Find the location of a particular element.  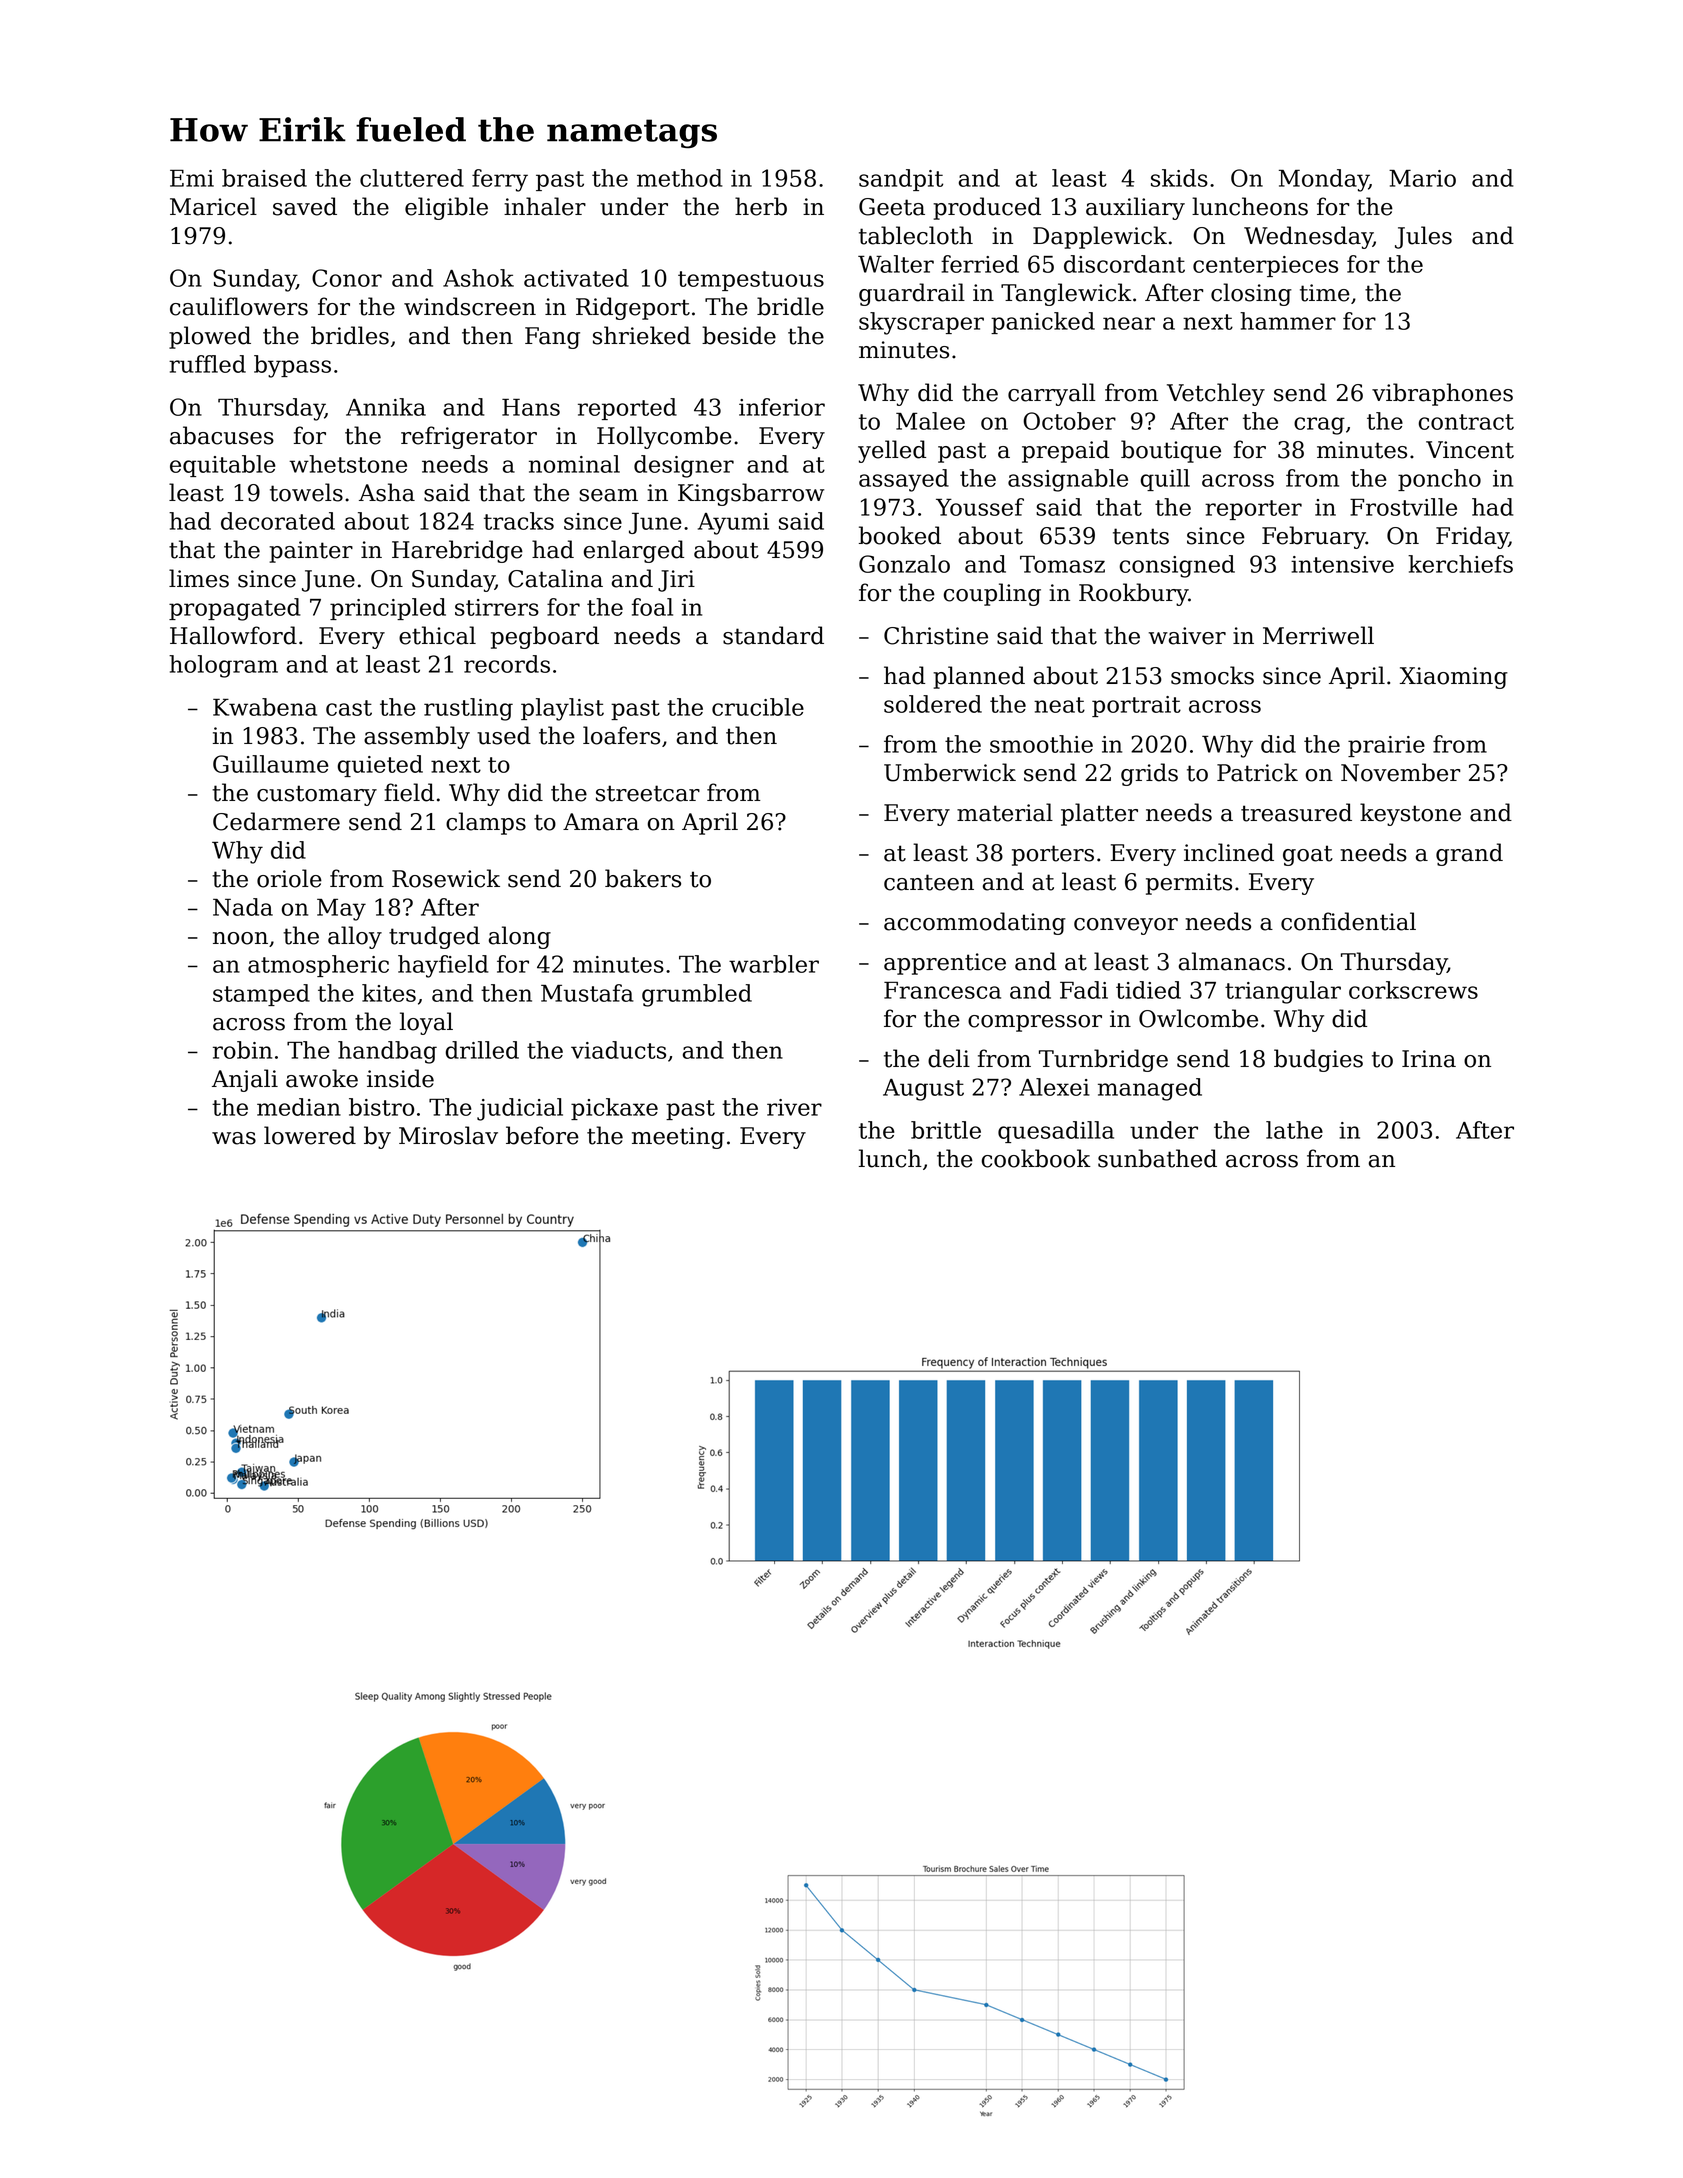

reporter is located at coordinates (1253, 510).
